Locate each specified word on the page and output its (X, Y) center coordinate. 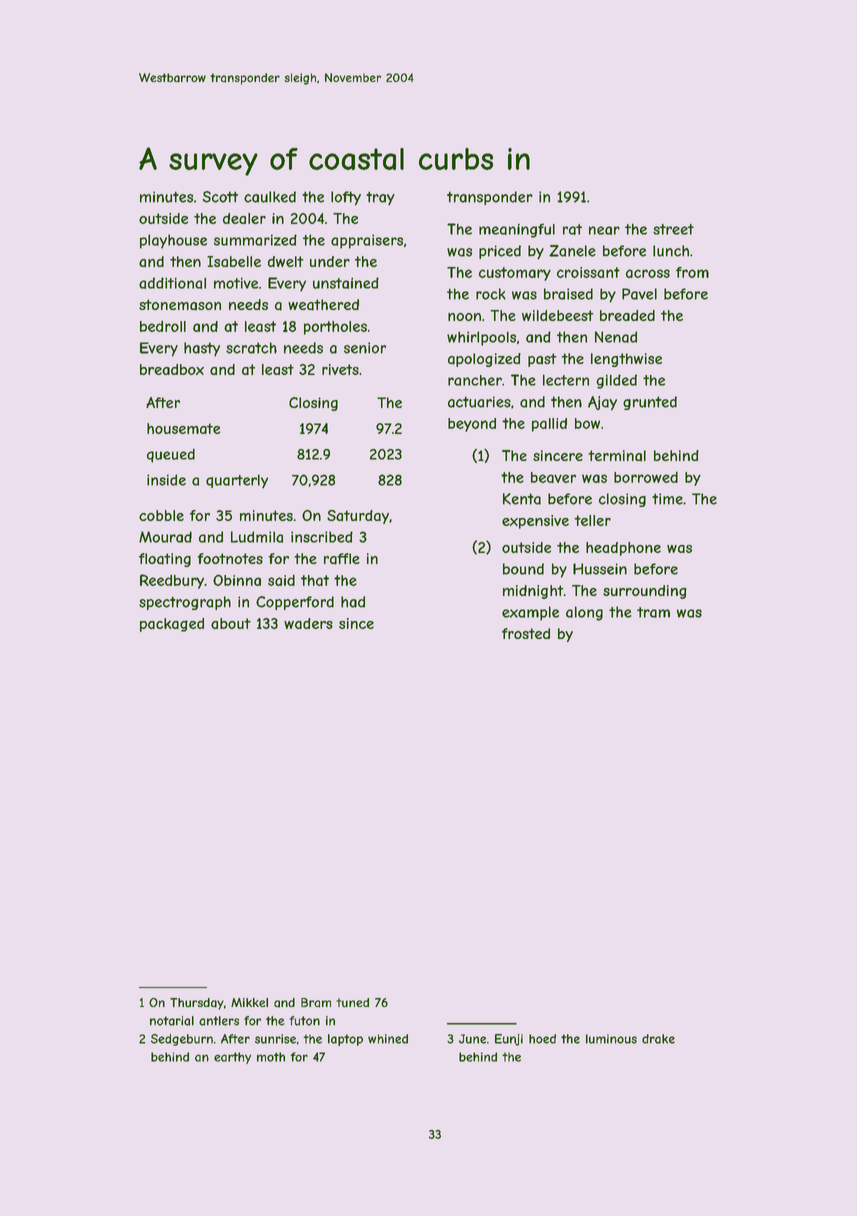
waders (308, 623)
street (673, 229)
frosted (526, 633)
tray (380, 198)
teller (592, 520)
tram (653, 612)
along (584, 613)
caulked (270, 197)
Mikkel (249, 1002)
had (353, 602)
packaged (172, 625)
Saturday (358, 517)
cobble (161, 515)
